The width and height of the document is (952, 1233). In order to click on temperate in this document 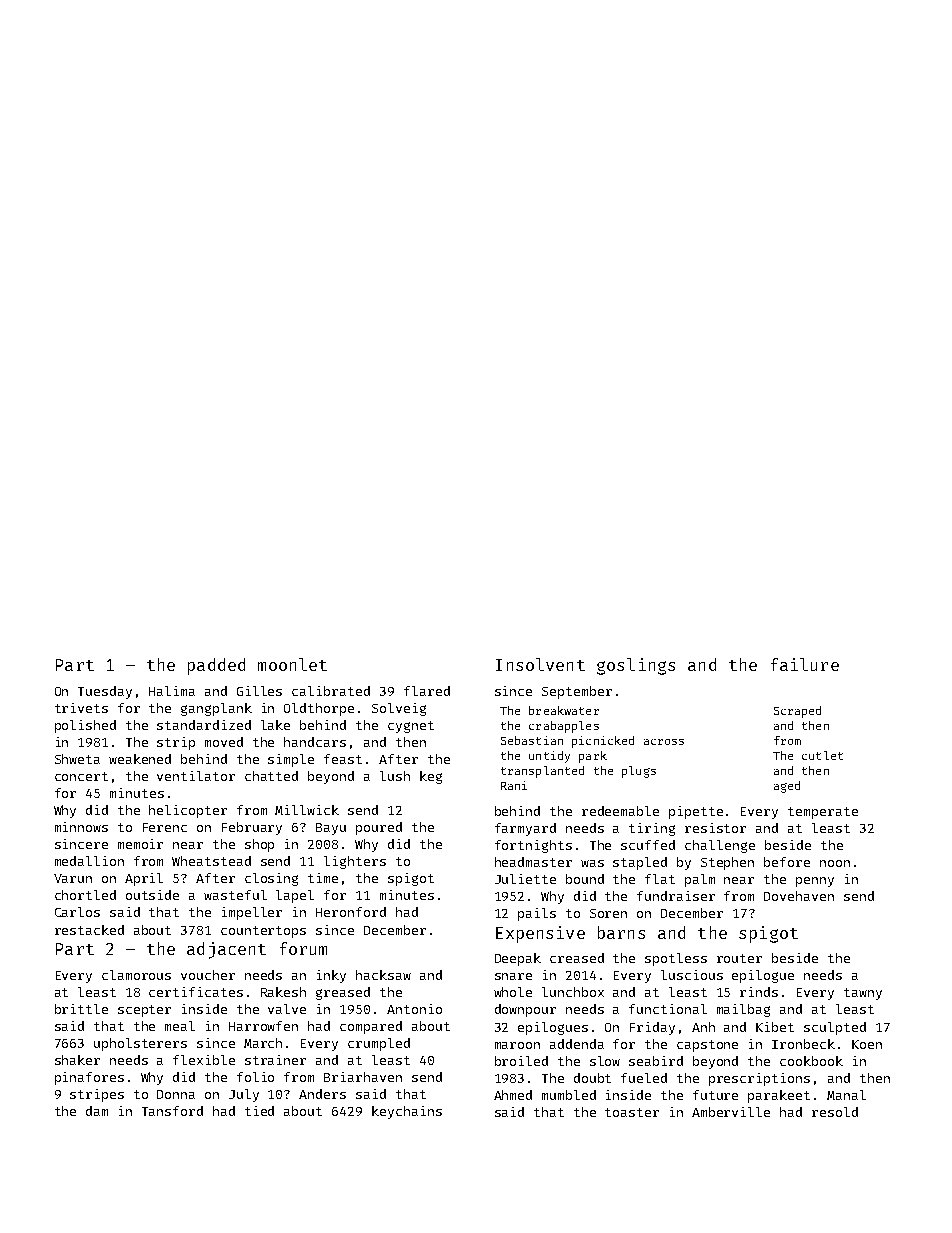, I will do `click(823, 813)`.
